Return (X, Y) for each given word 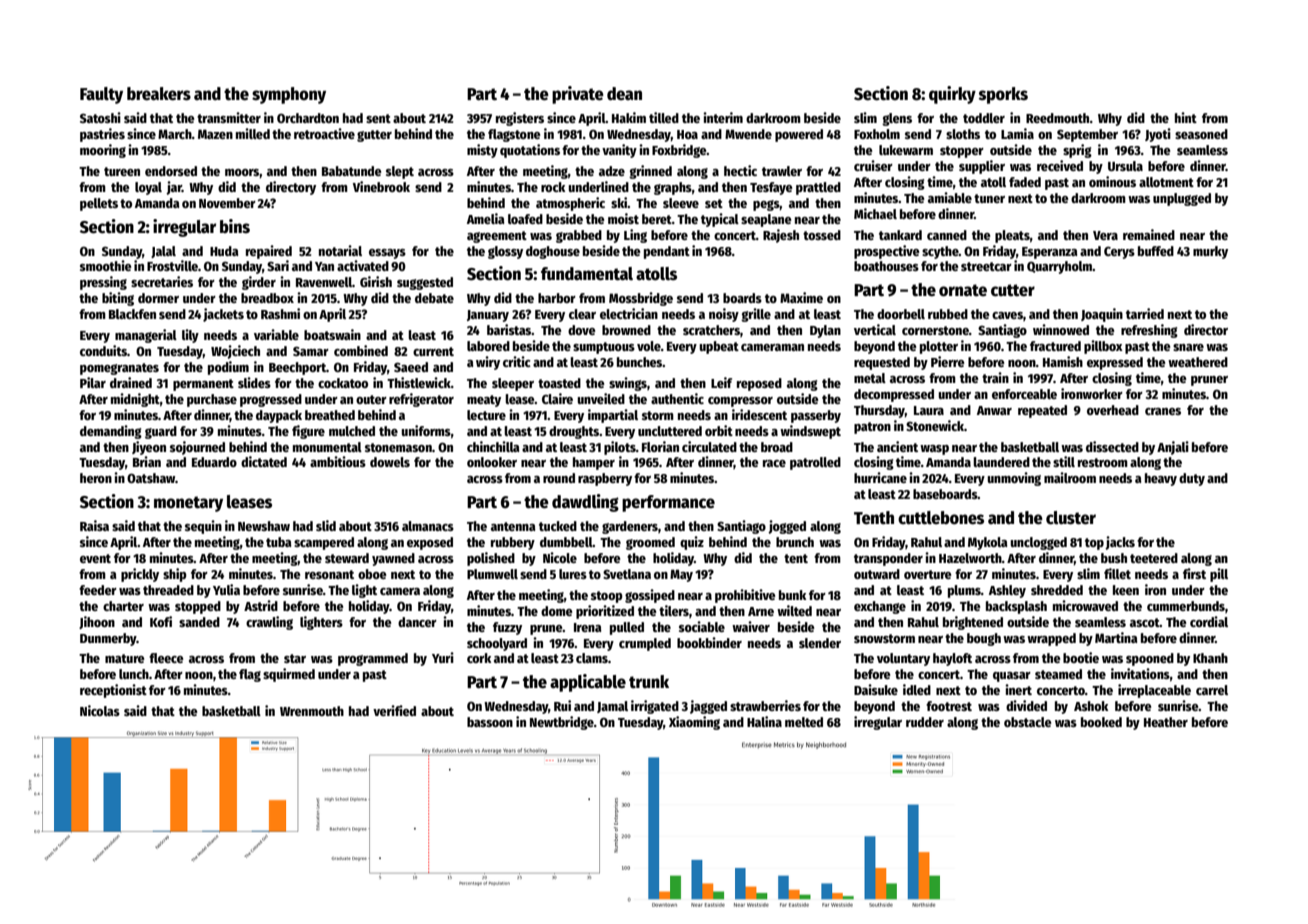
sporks (1003, 95)
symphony (289, 95)
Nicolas (100, 710)
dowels (390, 462)
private (578, 95)
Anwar (994, 410)
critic (517, 361)
